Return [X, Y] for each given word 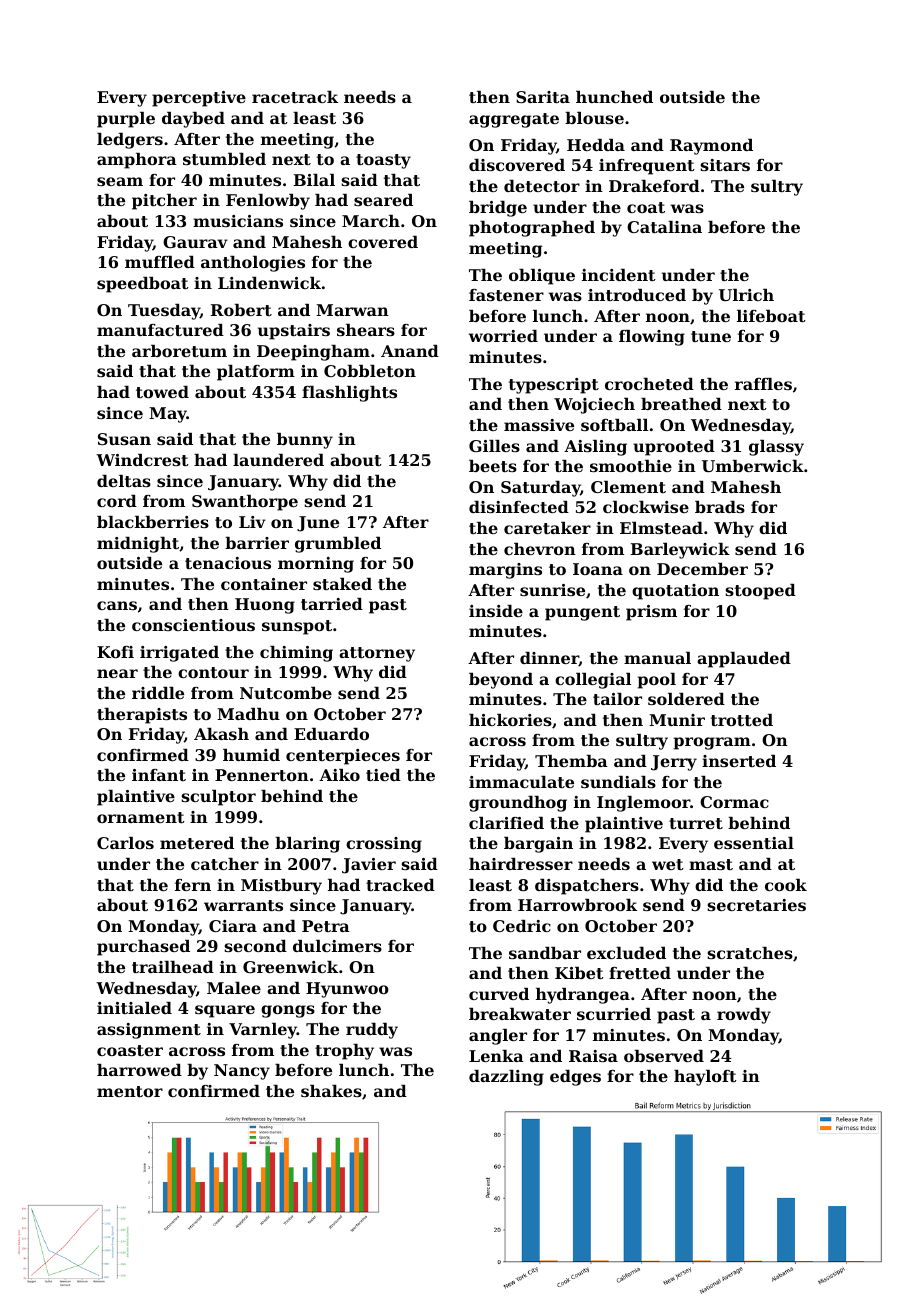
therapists [142, 716]
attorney [377, 654]
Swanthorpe [245, 503]
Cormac [734, 802]
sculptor [218, 798]
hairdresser [521, 864]
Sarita [543, 97]
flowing [652, 338]
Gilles [494, 446]
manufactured [160, 330]
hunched [614, 97]
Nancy [242, 1072]
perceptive [199, 99]
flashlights [349, 394]
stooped [760, 592]
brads [720, 507]
